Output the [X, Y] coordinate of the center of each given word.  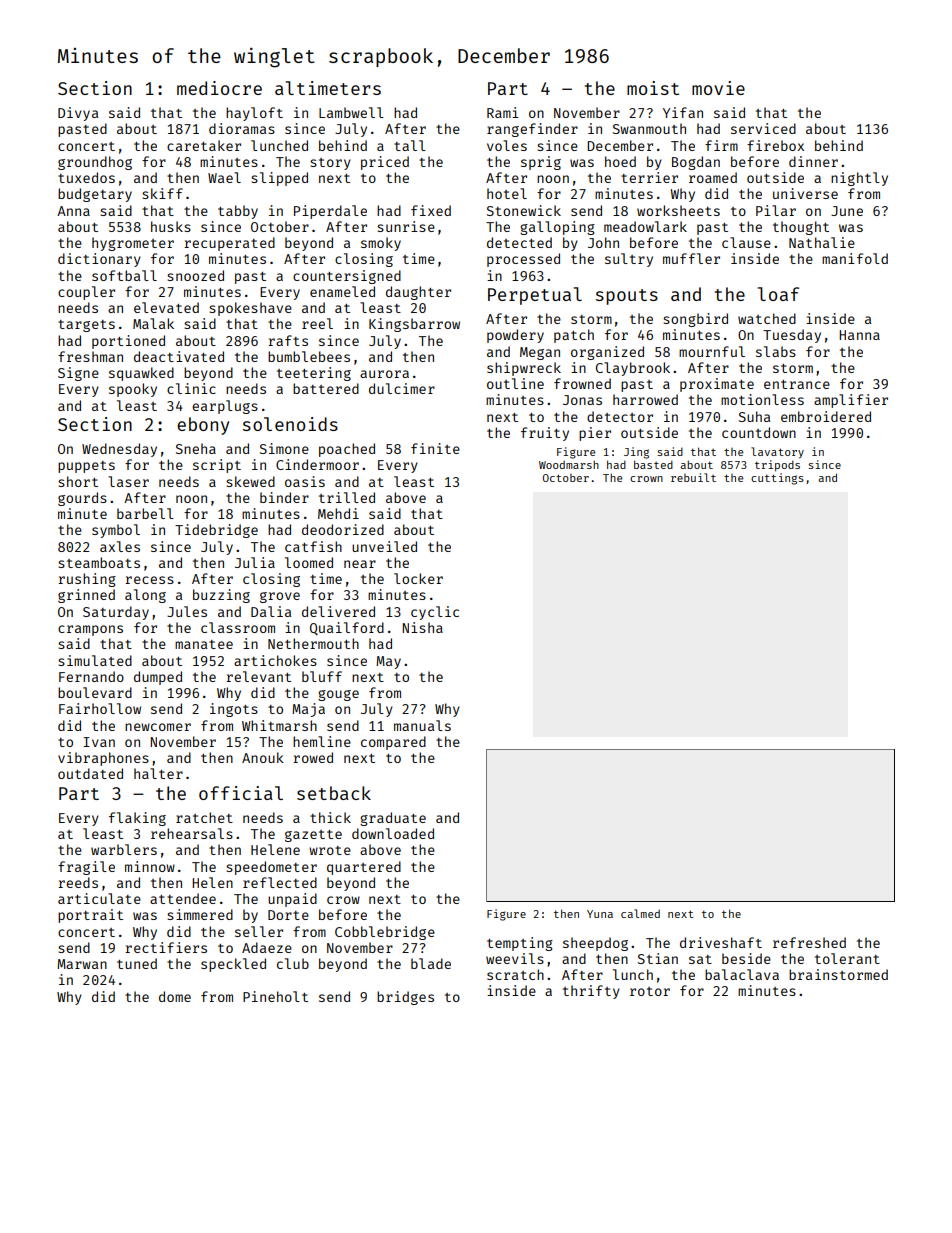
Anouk [263, 757]
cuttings [777, 479]
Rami [503, 112]
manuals [422, 725]
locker [418, 578]
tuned [137, 963]
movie [718, 88]
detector [620, 416]
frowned [582, 383]
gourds [82, 499]
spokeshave [250, 309]
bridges [405, 998]
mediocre [219, 88]
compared [393, 743]
